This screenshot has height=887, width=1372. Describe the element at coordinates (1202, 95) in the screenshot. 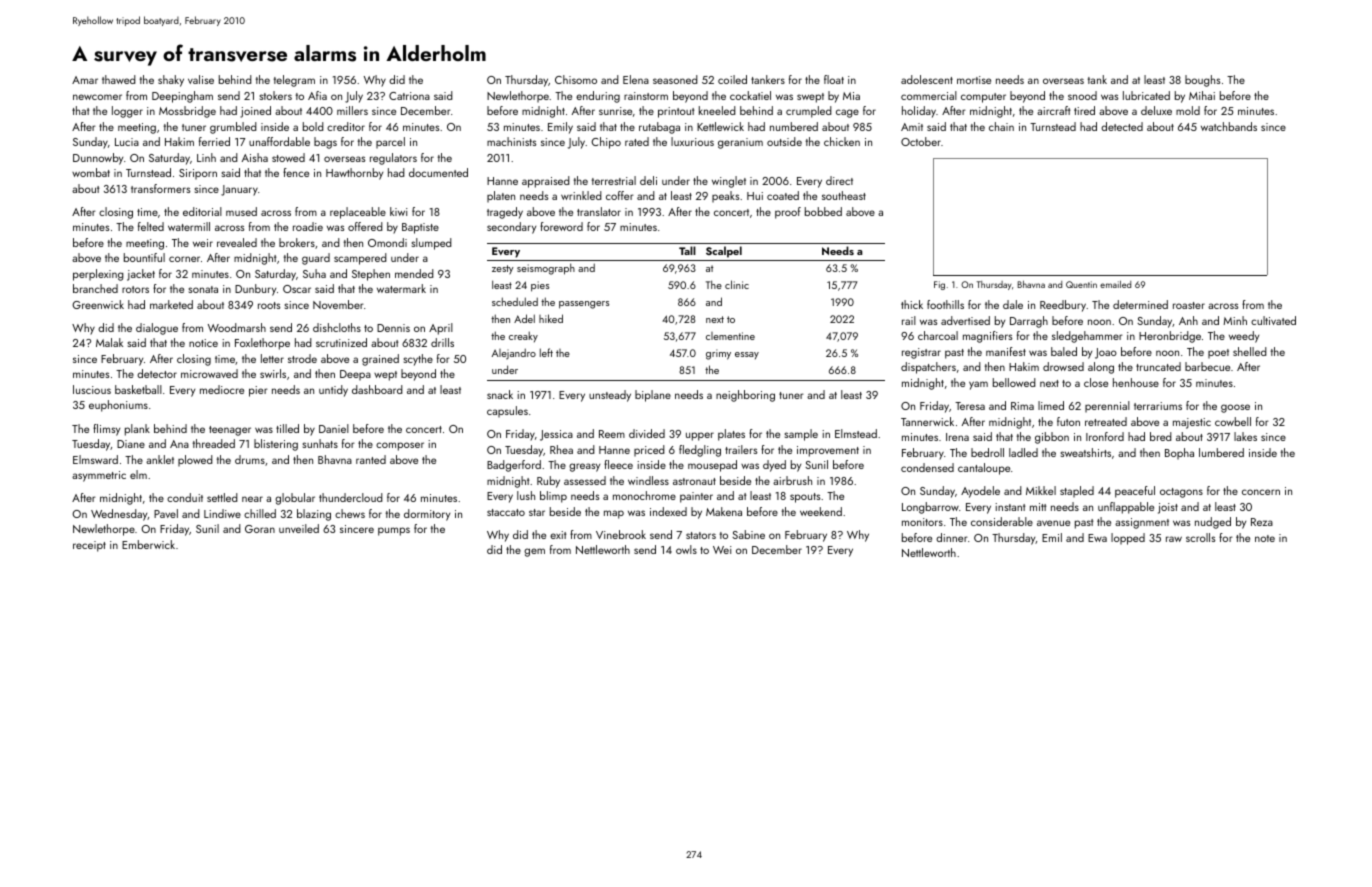

I see `Mihai` at that location.
